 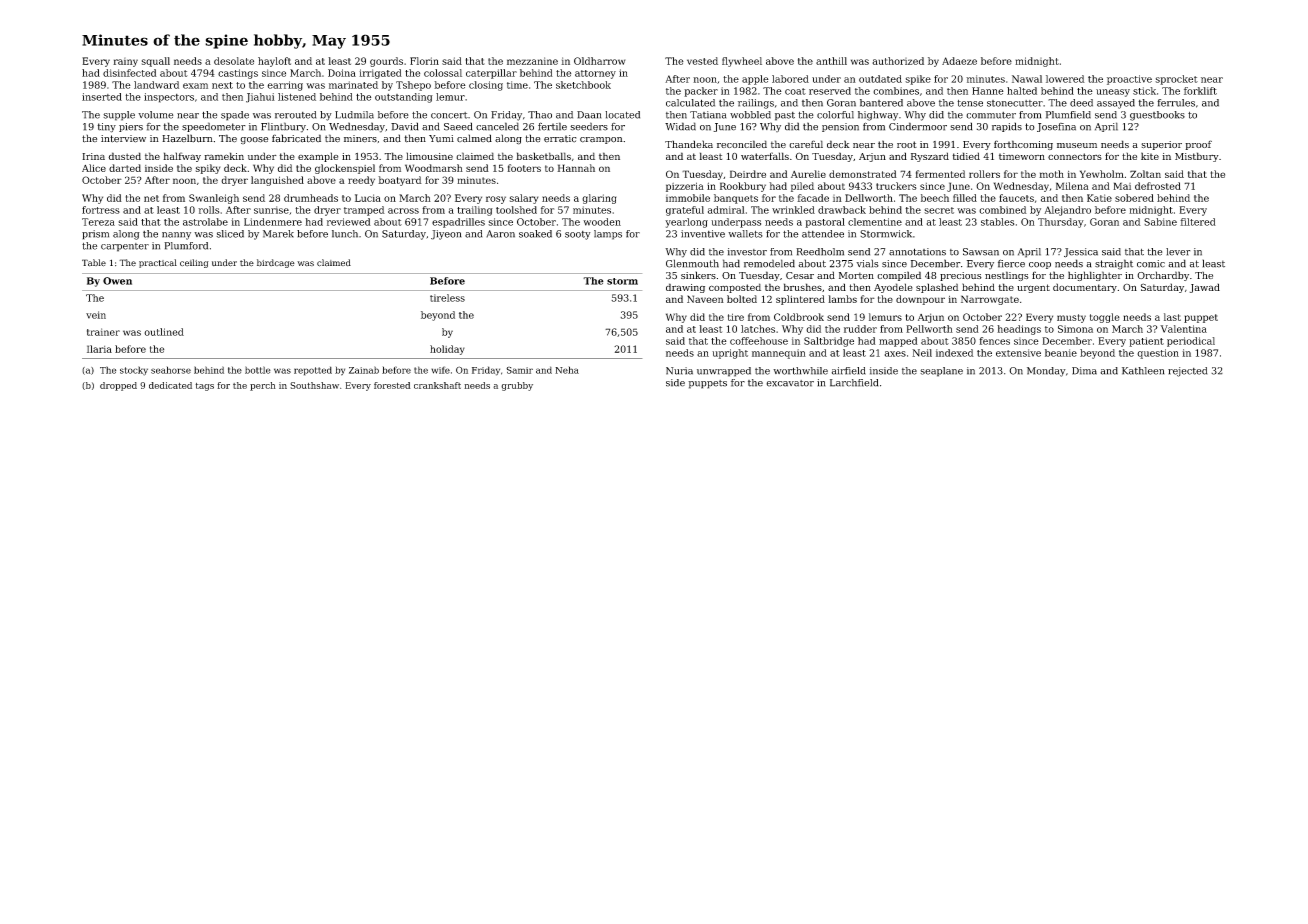 I want to click on grubby, so click(x=517, y=386).
